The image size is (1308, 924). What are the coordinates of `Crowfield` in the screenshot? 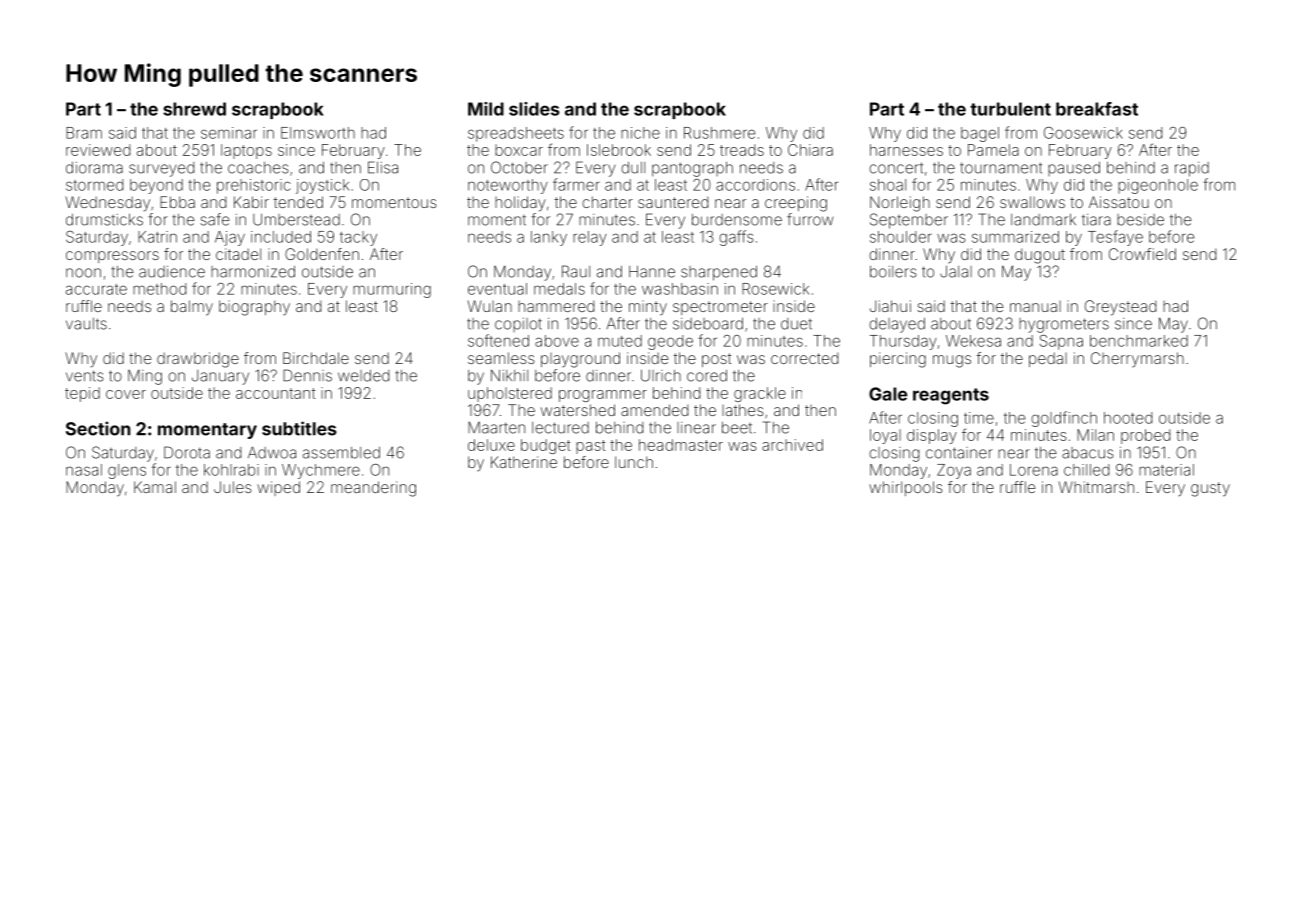 It's located at (1142, 254).
